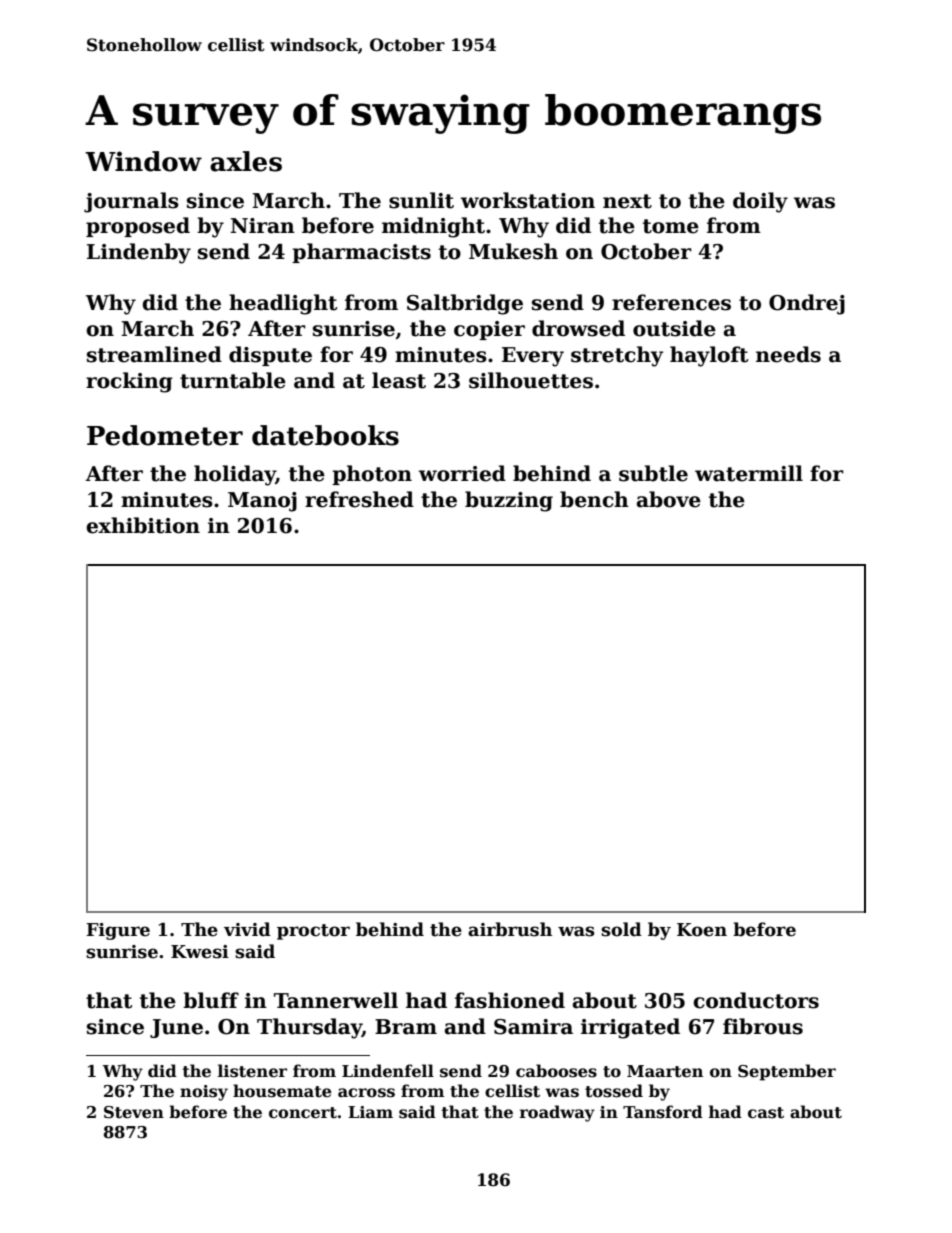  What do you see at coordinates (313, 932) in the page?
I see `proctor` at bounding box center [313, 932].
